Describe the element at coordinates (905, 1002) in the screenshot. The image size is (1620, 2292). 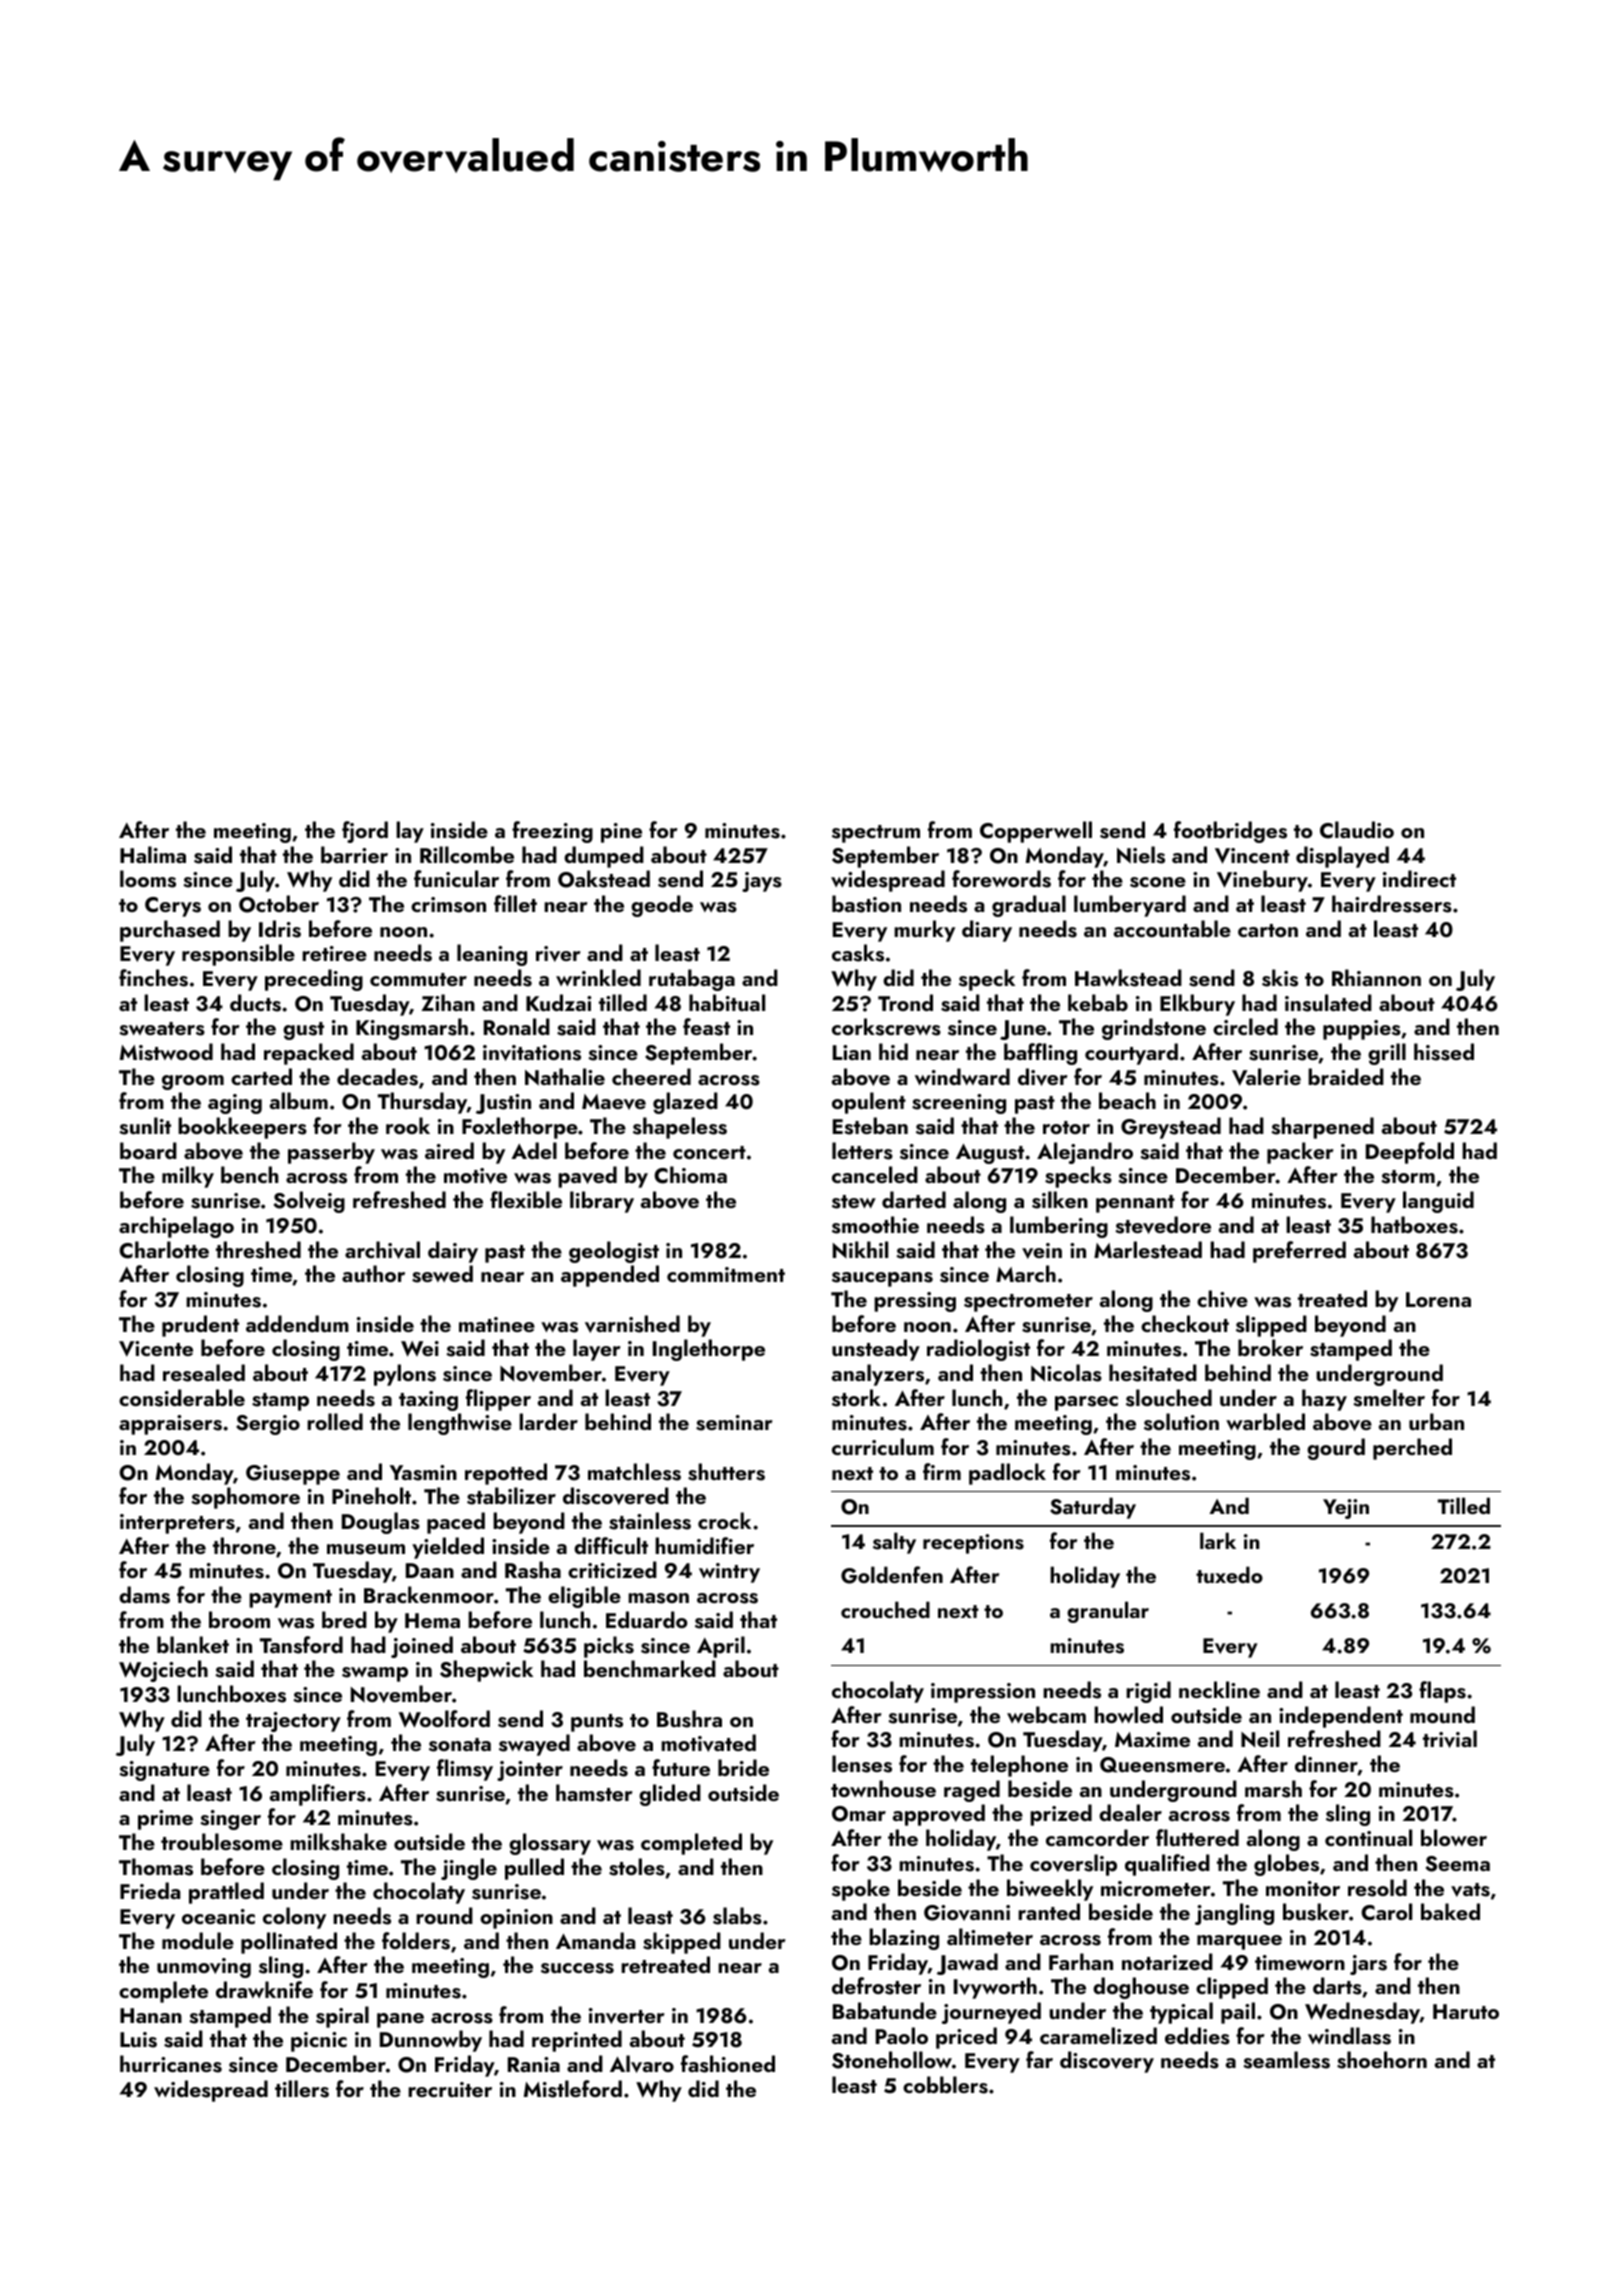
I see `Trond` at that location.
